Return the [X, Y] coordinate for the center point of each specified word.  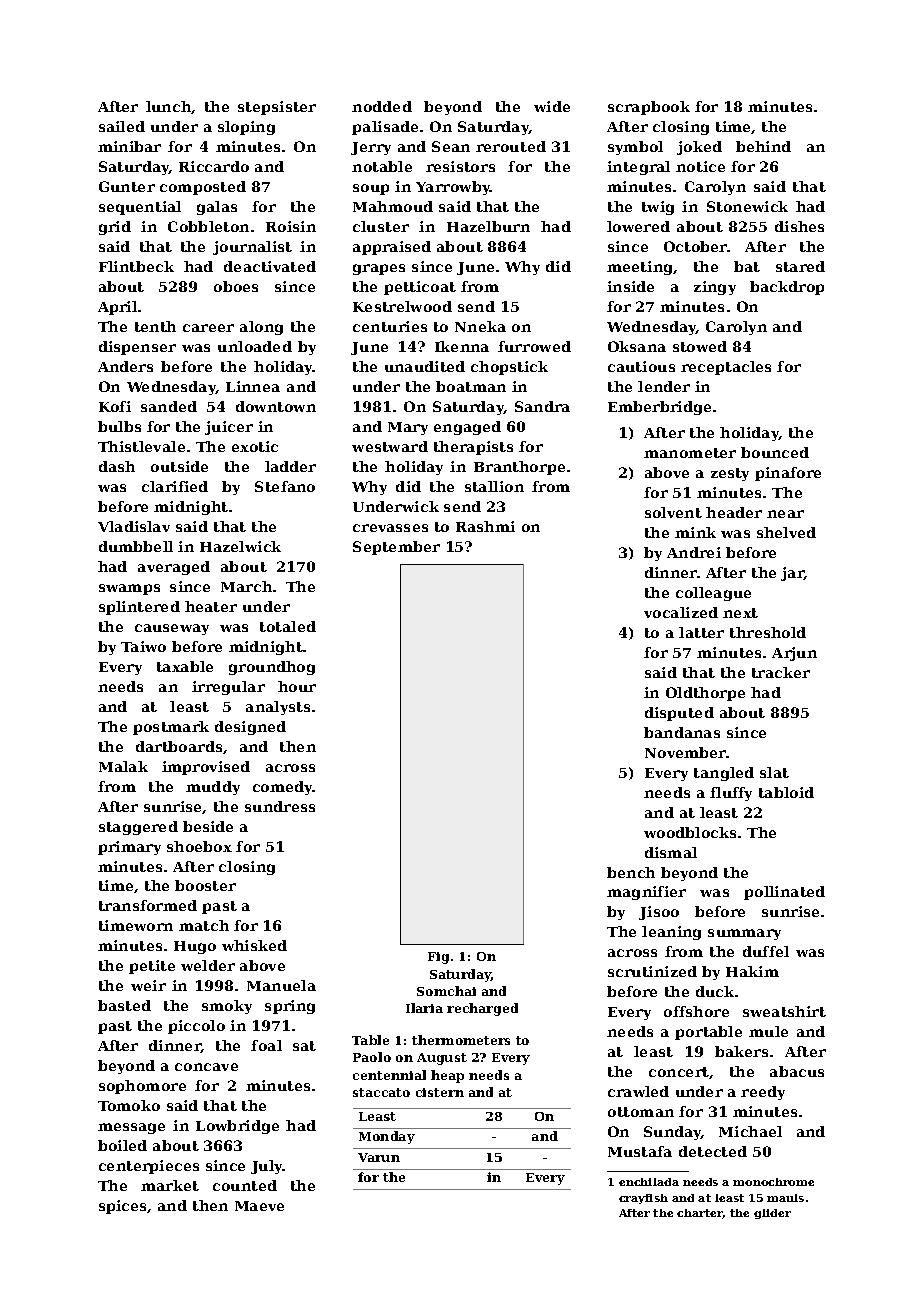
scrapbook [649, 108]
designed [250, 728]
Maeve [259, 1206]
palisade [385, 128]
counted [245, 1185]
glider [772, 1214]
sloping [246, 128]
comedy [283, 788]
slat [774, 772]
